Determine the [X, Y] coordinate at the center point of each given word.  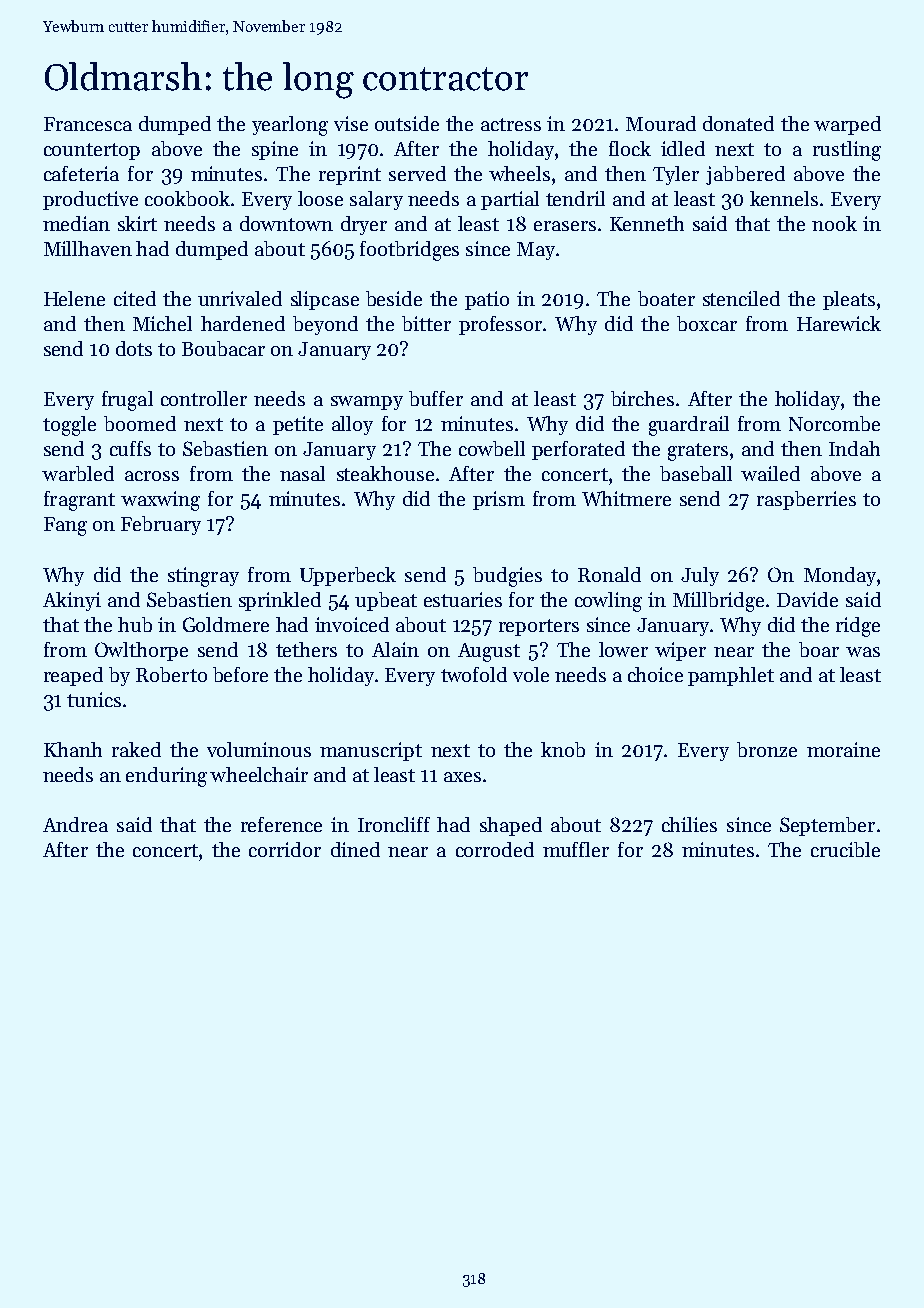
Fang [65, 526]
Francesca [88, 124]
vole [531, 674]
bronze [767, 749]
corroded [495, 849]
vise [351, 123]
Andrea [75, 824]
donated [738, 123]
